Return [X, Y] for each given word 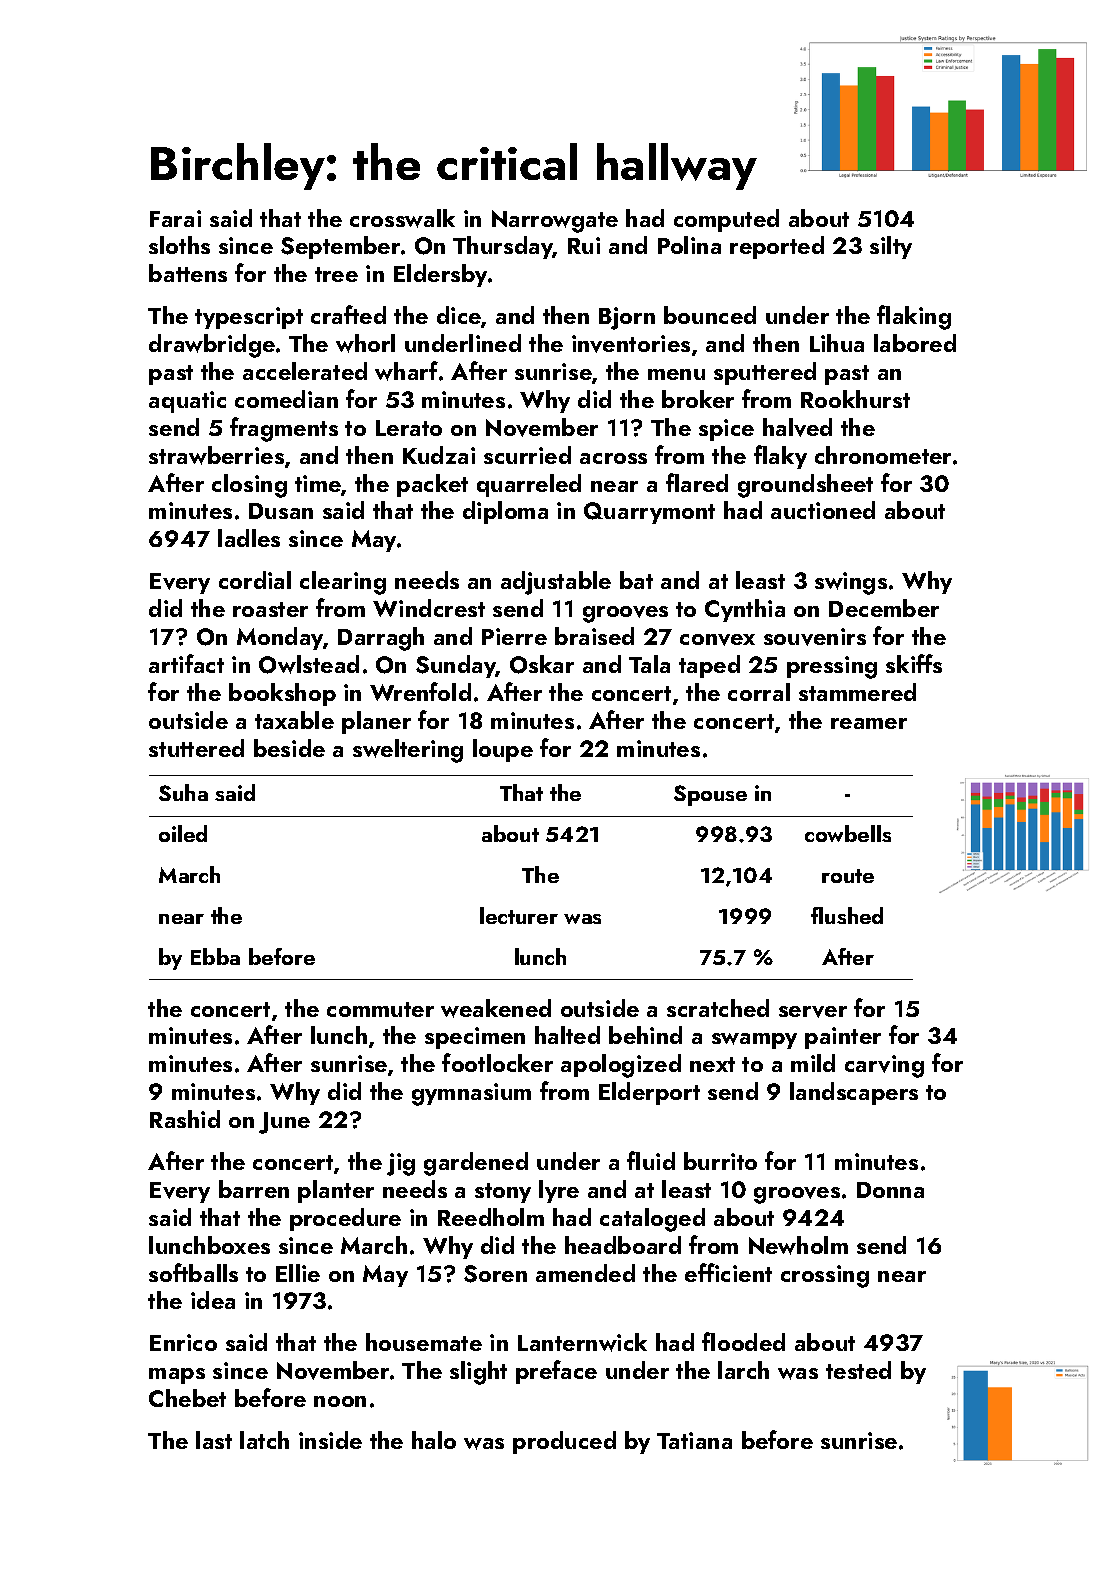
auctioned [823, 510]
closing [249, 486]
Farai [175, 218]
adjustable [556, 583]
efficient [728, 1272]
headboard [623, 1245]
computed [726, 220]
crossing [825, 1276]
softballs [193, 1272]
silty [891, 247]
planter [336, 1191]
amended [585, 1273]
